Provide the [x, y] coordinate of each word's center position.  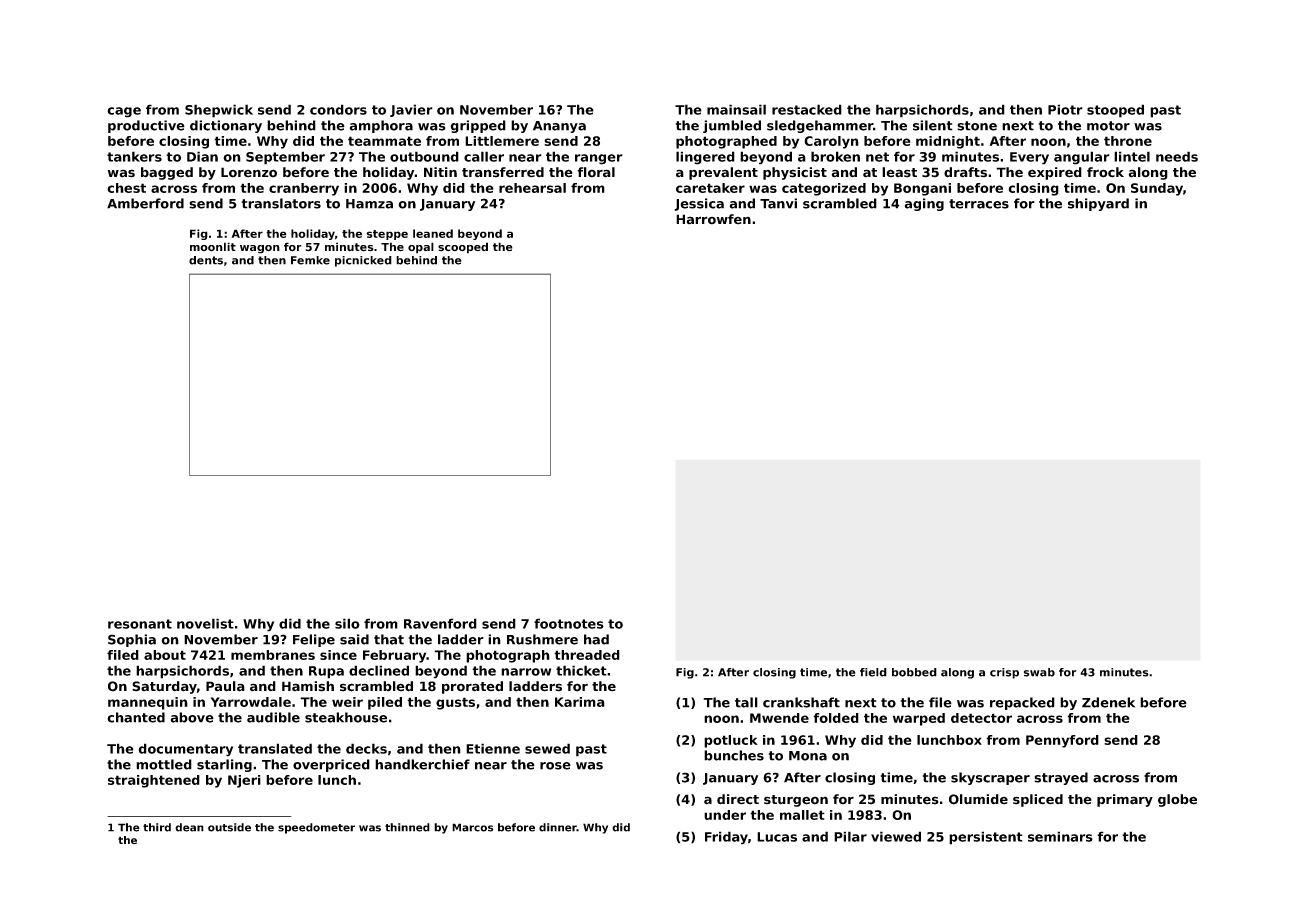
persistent [986, 838]
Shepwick [219, 111]
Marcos [473, 827]
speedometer [316, 828]
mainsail [736, 109]
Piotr [1065, 109]
